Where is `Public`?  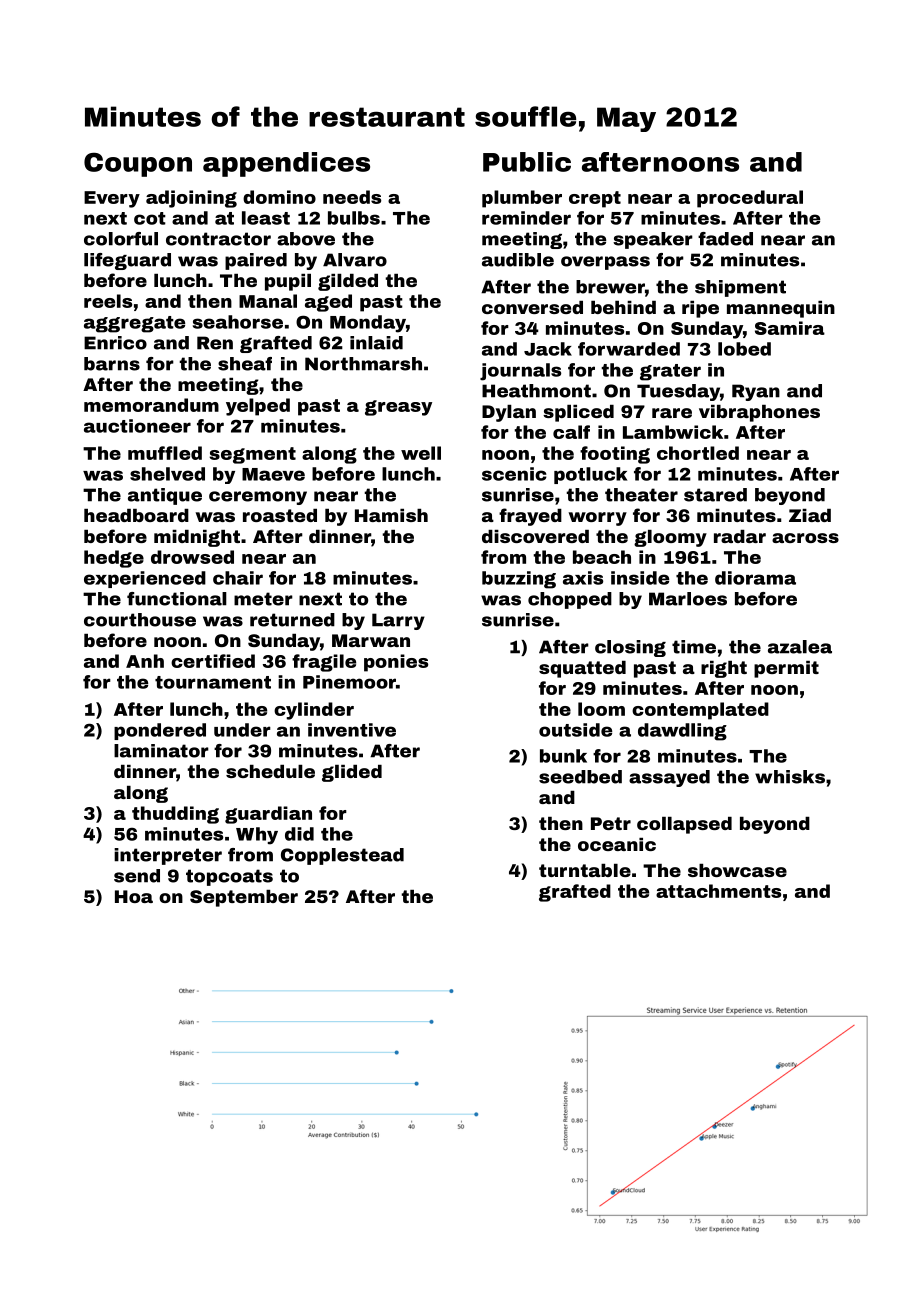 Public is located at coordinates (527, 162).
